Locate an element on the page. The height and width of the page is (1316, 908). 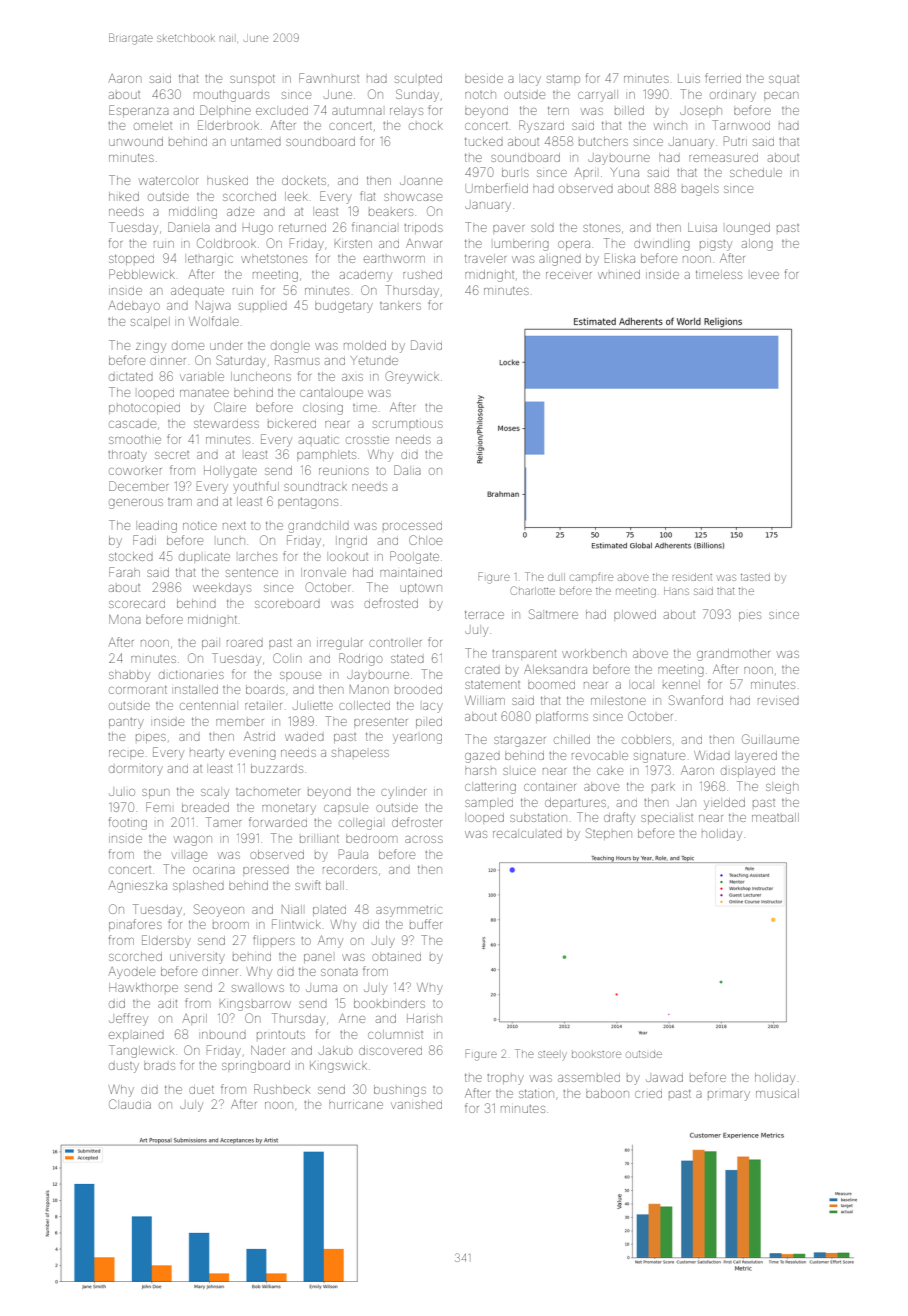
broom is located at coordinates (231, 925).
